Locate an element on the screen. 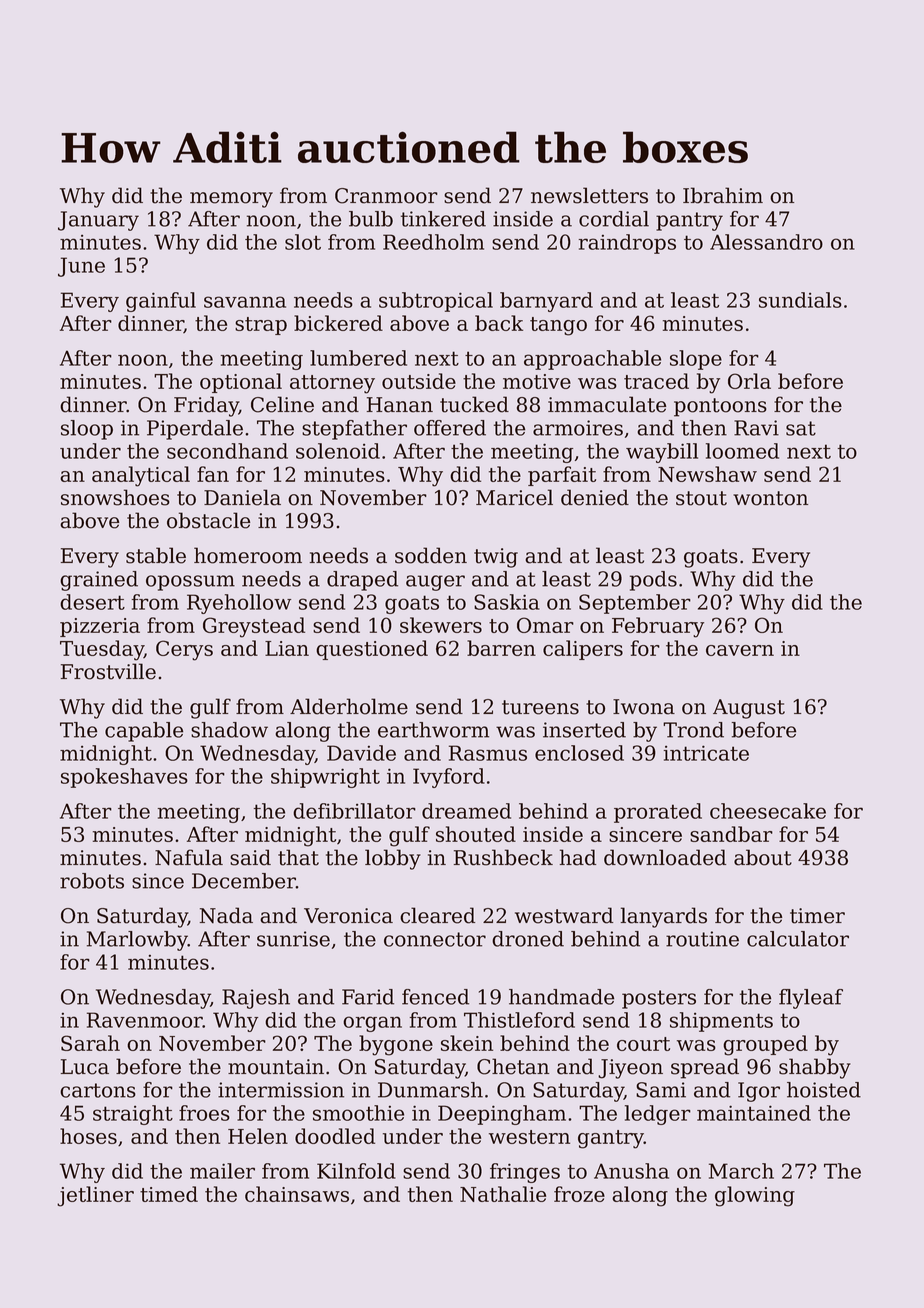  glowing is located at coordinates (755, 1196).
